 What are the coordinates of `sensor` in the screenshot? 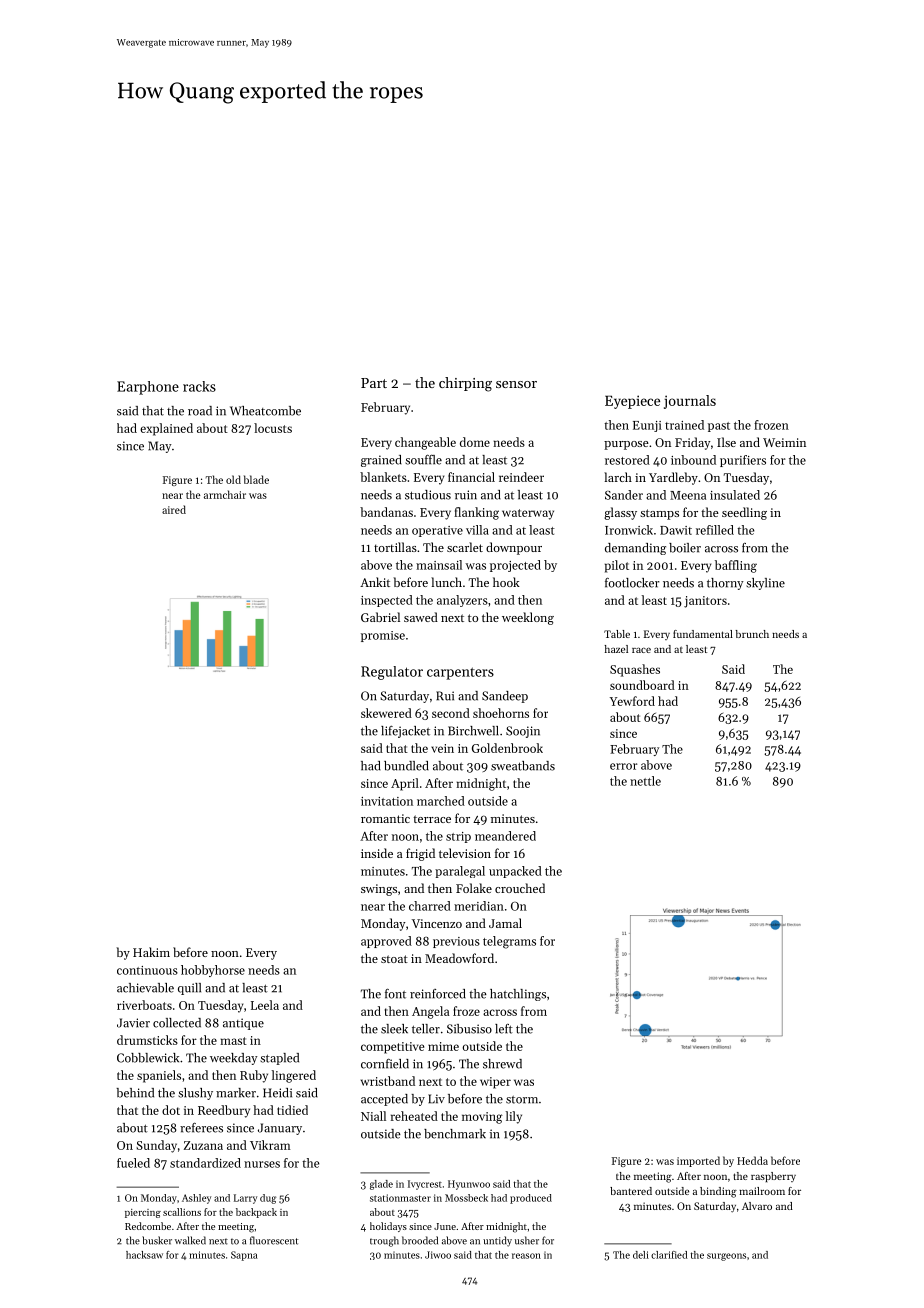 It's located at (516, 384).
